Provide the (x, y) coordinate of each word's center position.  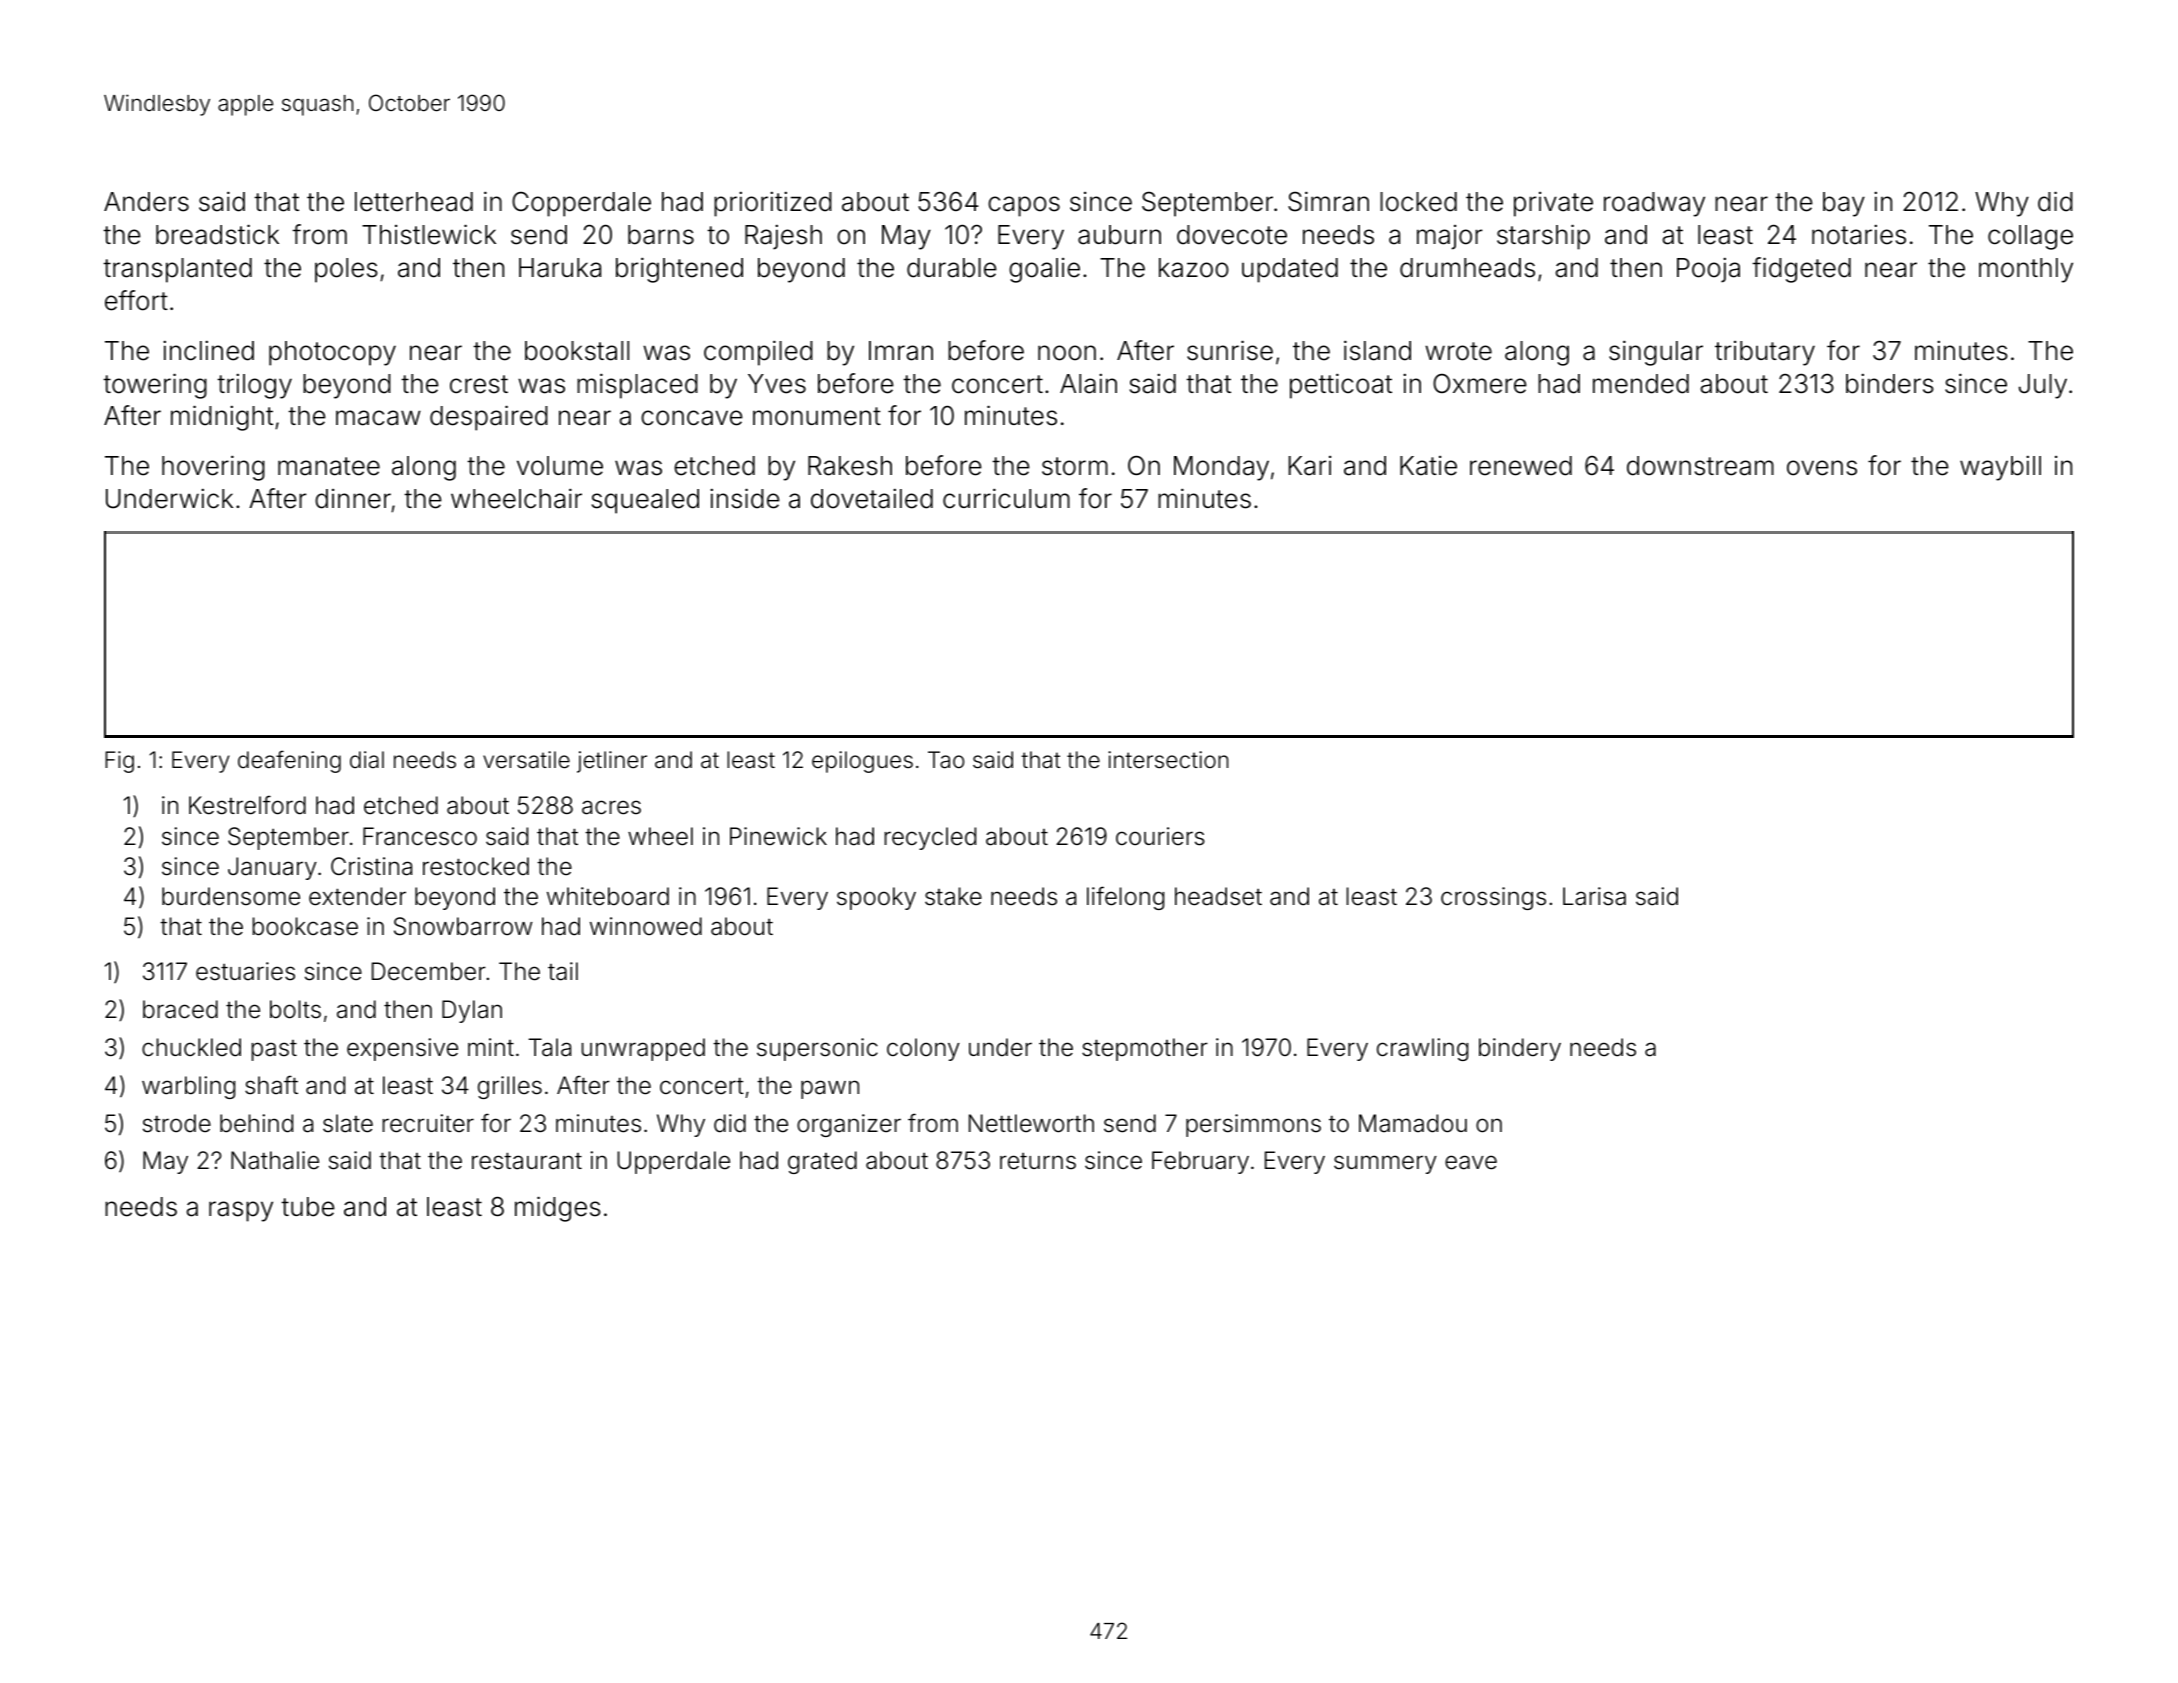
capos (1024, 206)
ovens (1822, 468)
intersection (1168, 760)
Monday (1221, 468)
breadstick (217, 234)
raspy (241, 1211)
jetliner (612, 762)
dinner (353, 499)
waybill (2000, 468)
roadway (1654, 204)
